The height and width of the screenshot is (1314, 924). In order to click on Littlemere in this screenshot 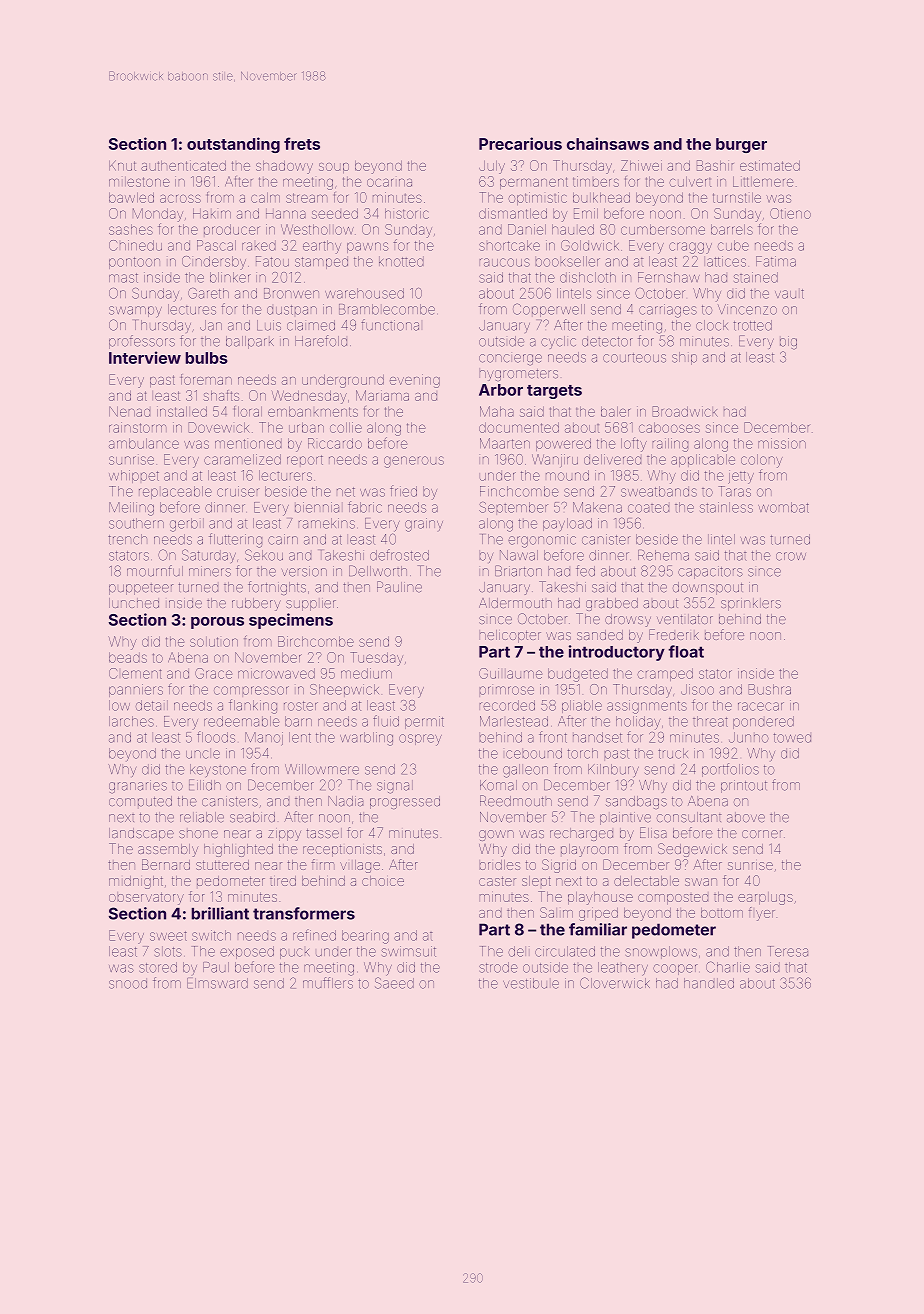, I will do `click(763, 181)`.
